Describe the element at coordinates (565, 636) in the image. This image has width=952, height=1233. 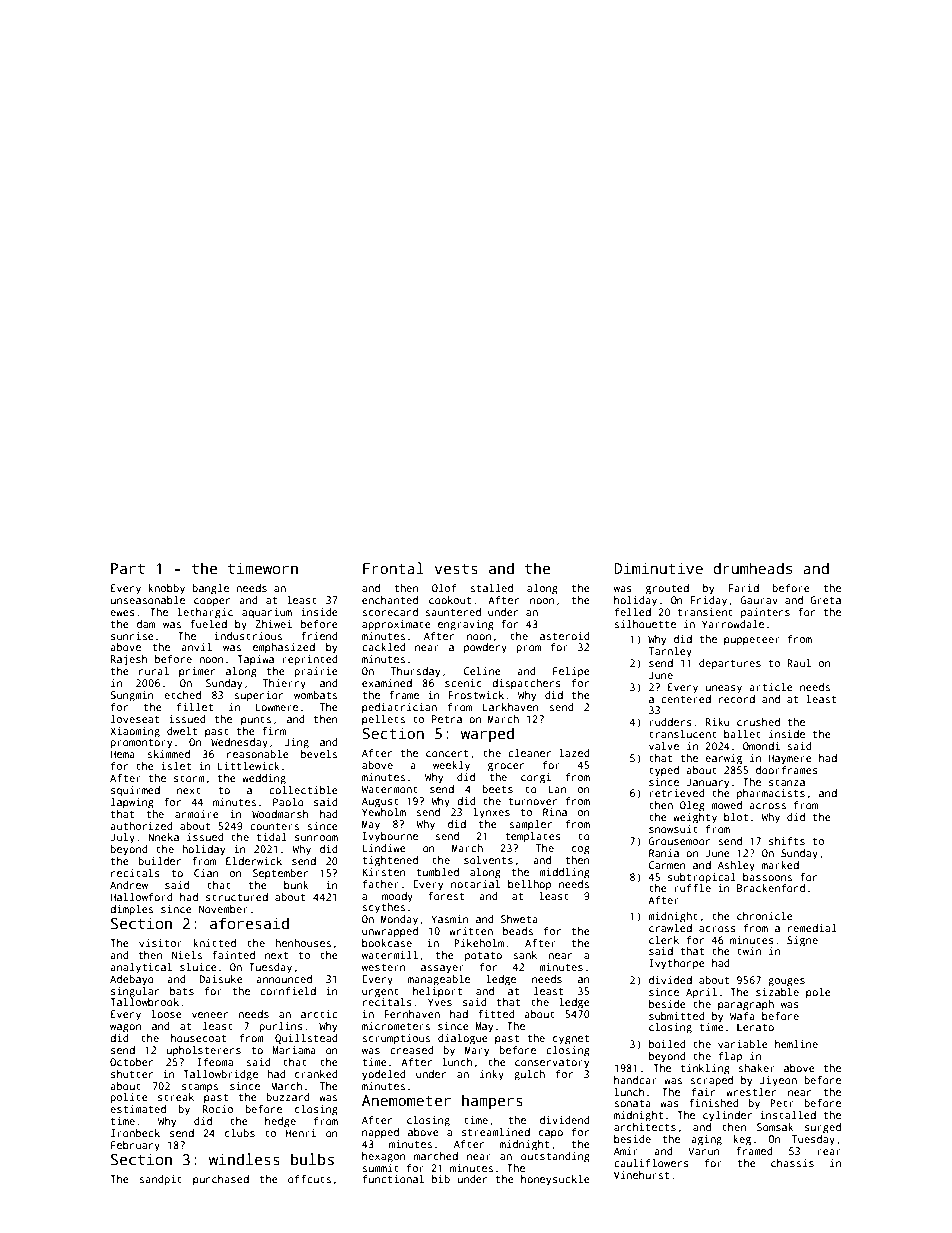
I see `asteroid` at that location.
